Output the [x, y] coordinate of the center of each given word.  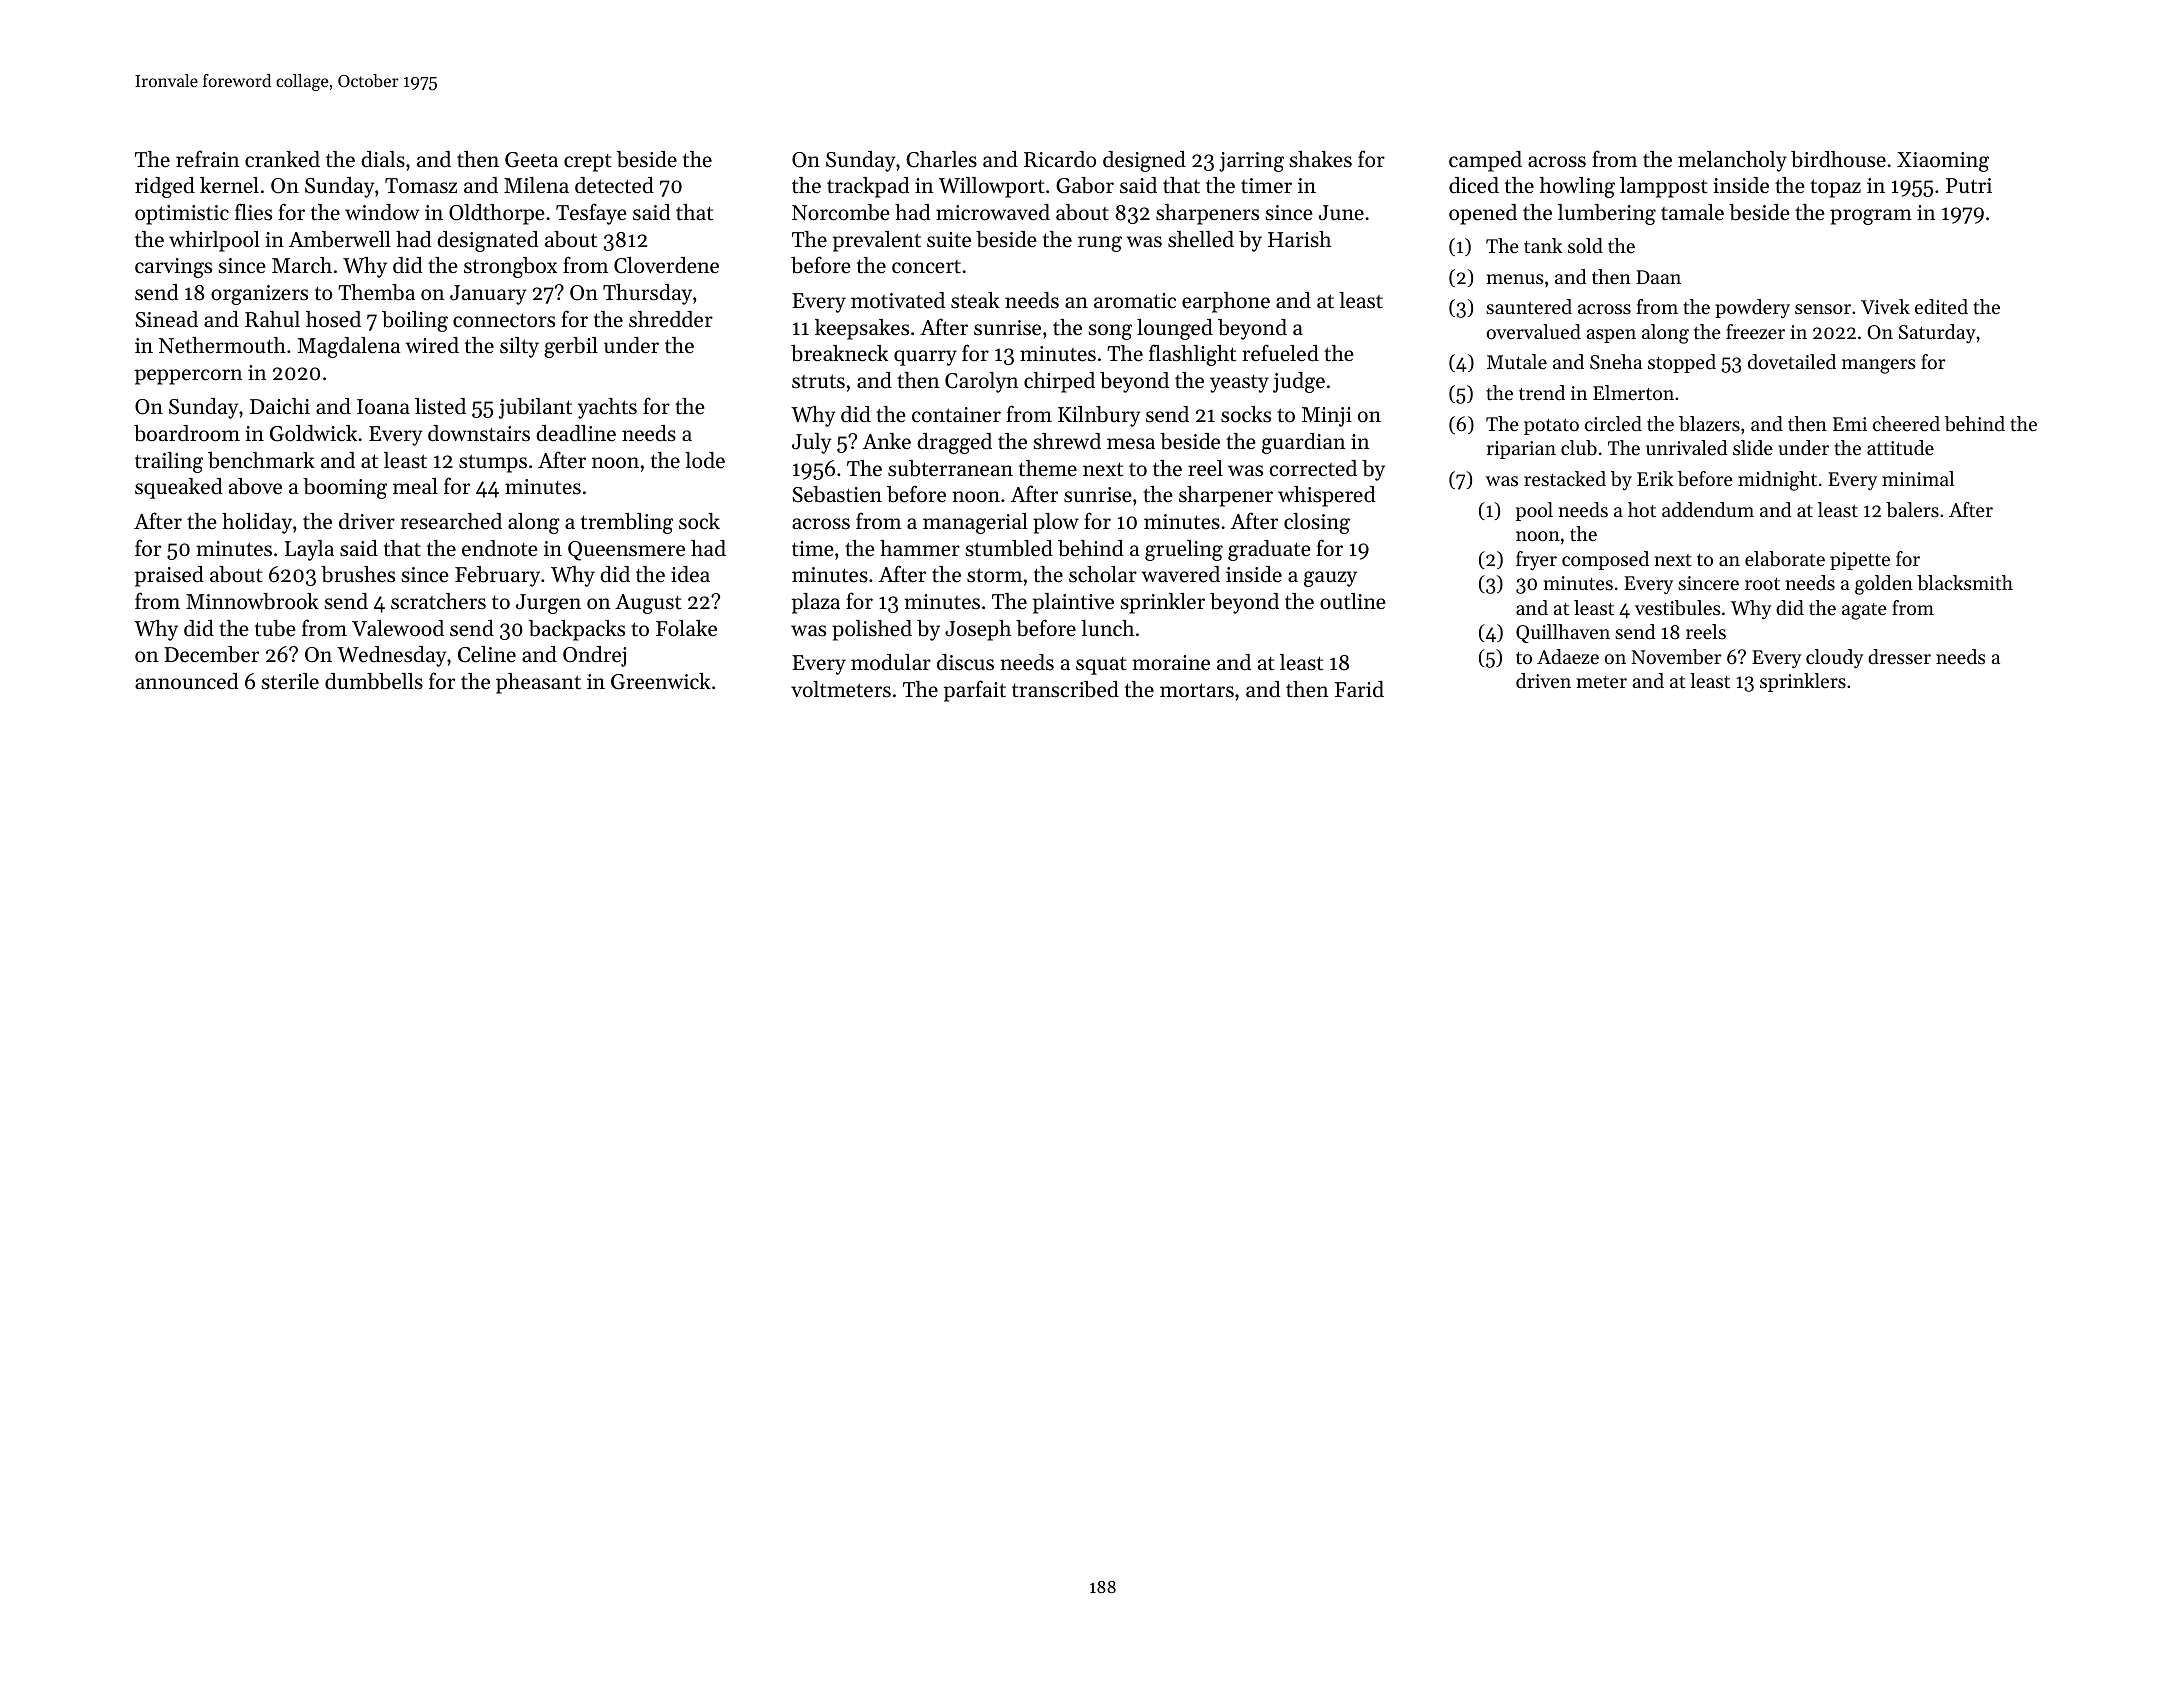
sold [1585, 246]
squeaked [178, 488]
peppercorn [188, 377]
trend [1542, 393]
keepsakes [862, 329]
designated [487, 241]
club [1579, 448]
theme [1048, 468]
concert [926, 267]
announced [186, 681]
